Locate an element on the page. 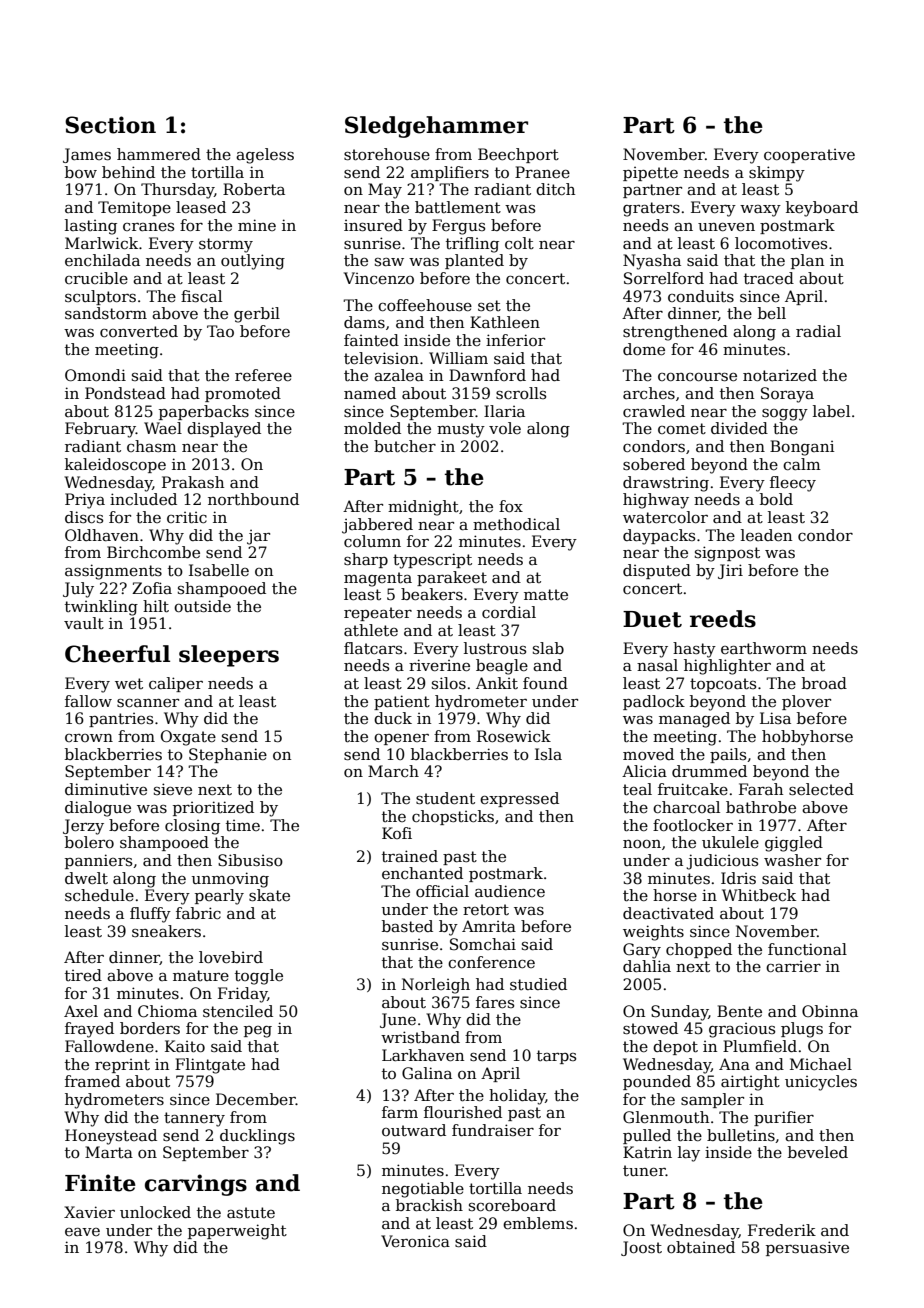 The image size is (924, 1308). fleecy is located at coordinates (793, 484).
